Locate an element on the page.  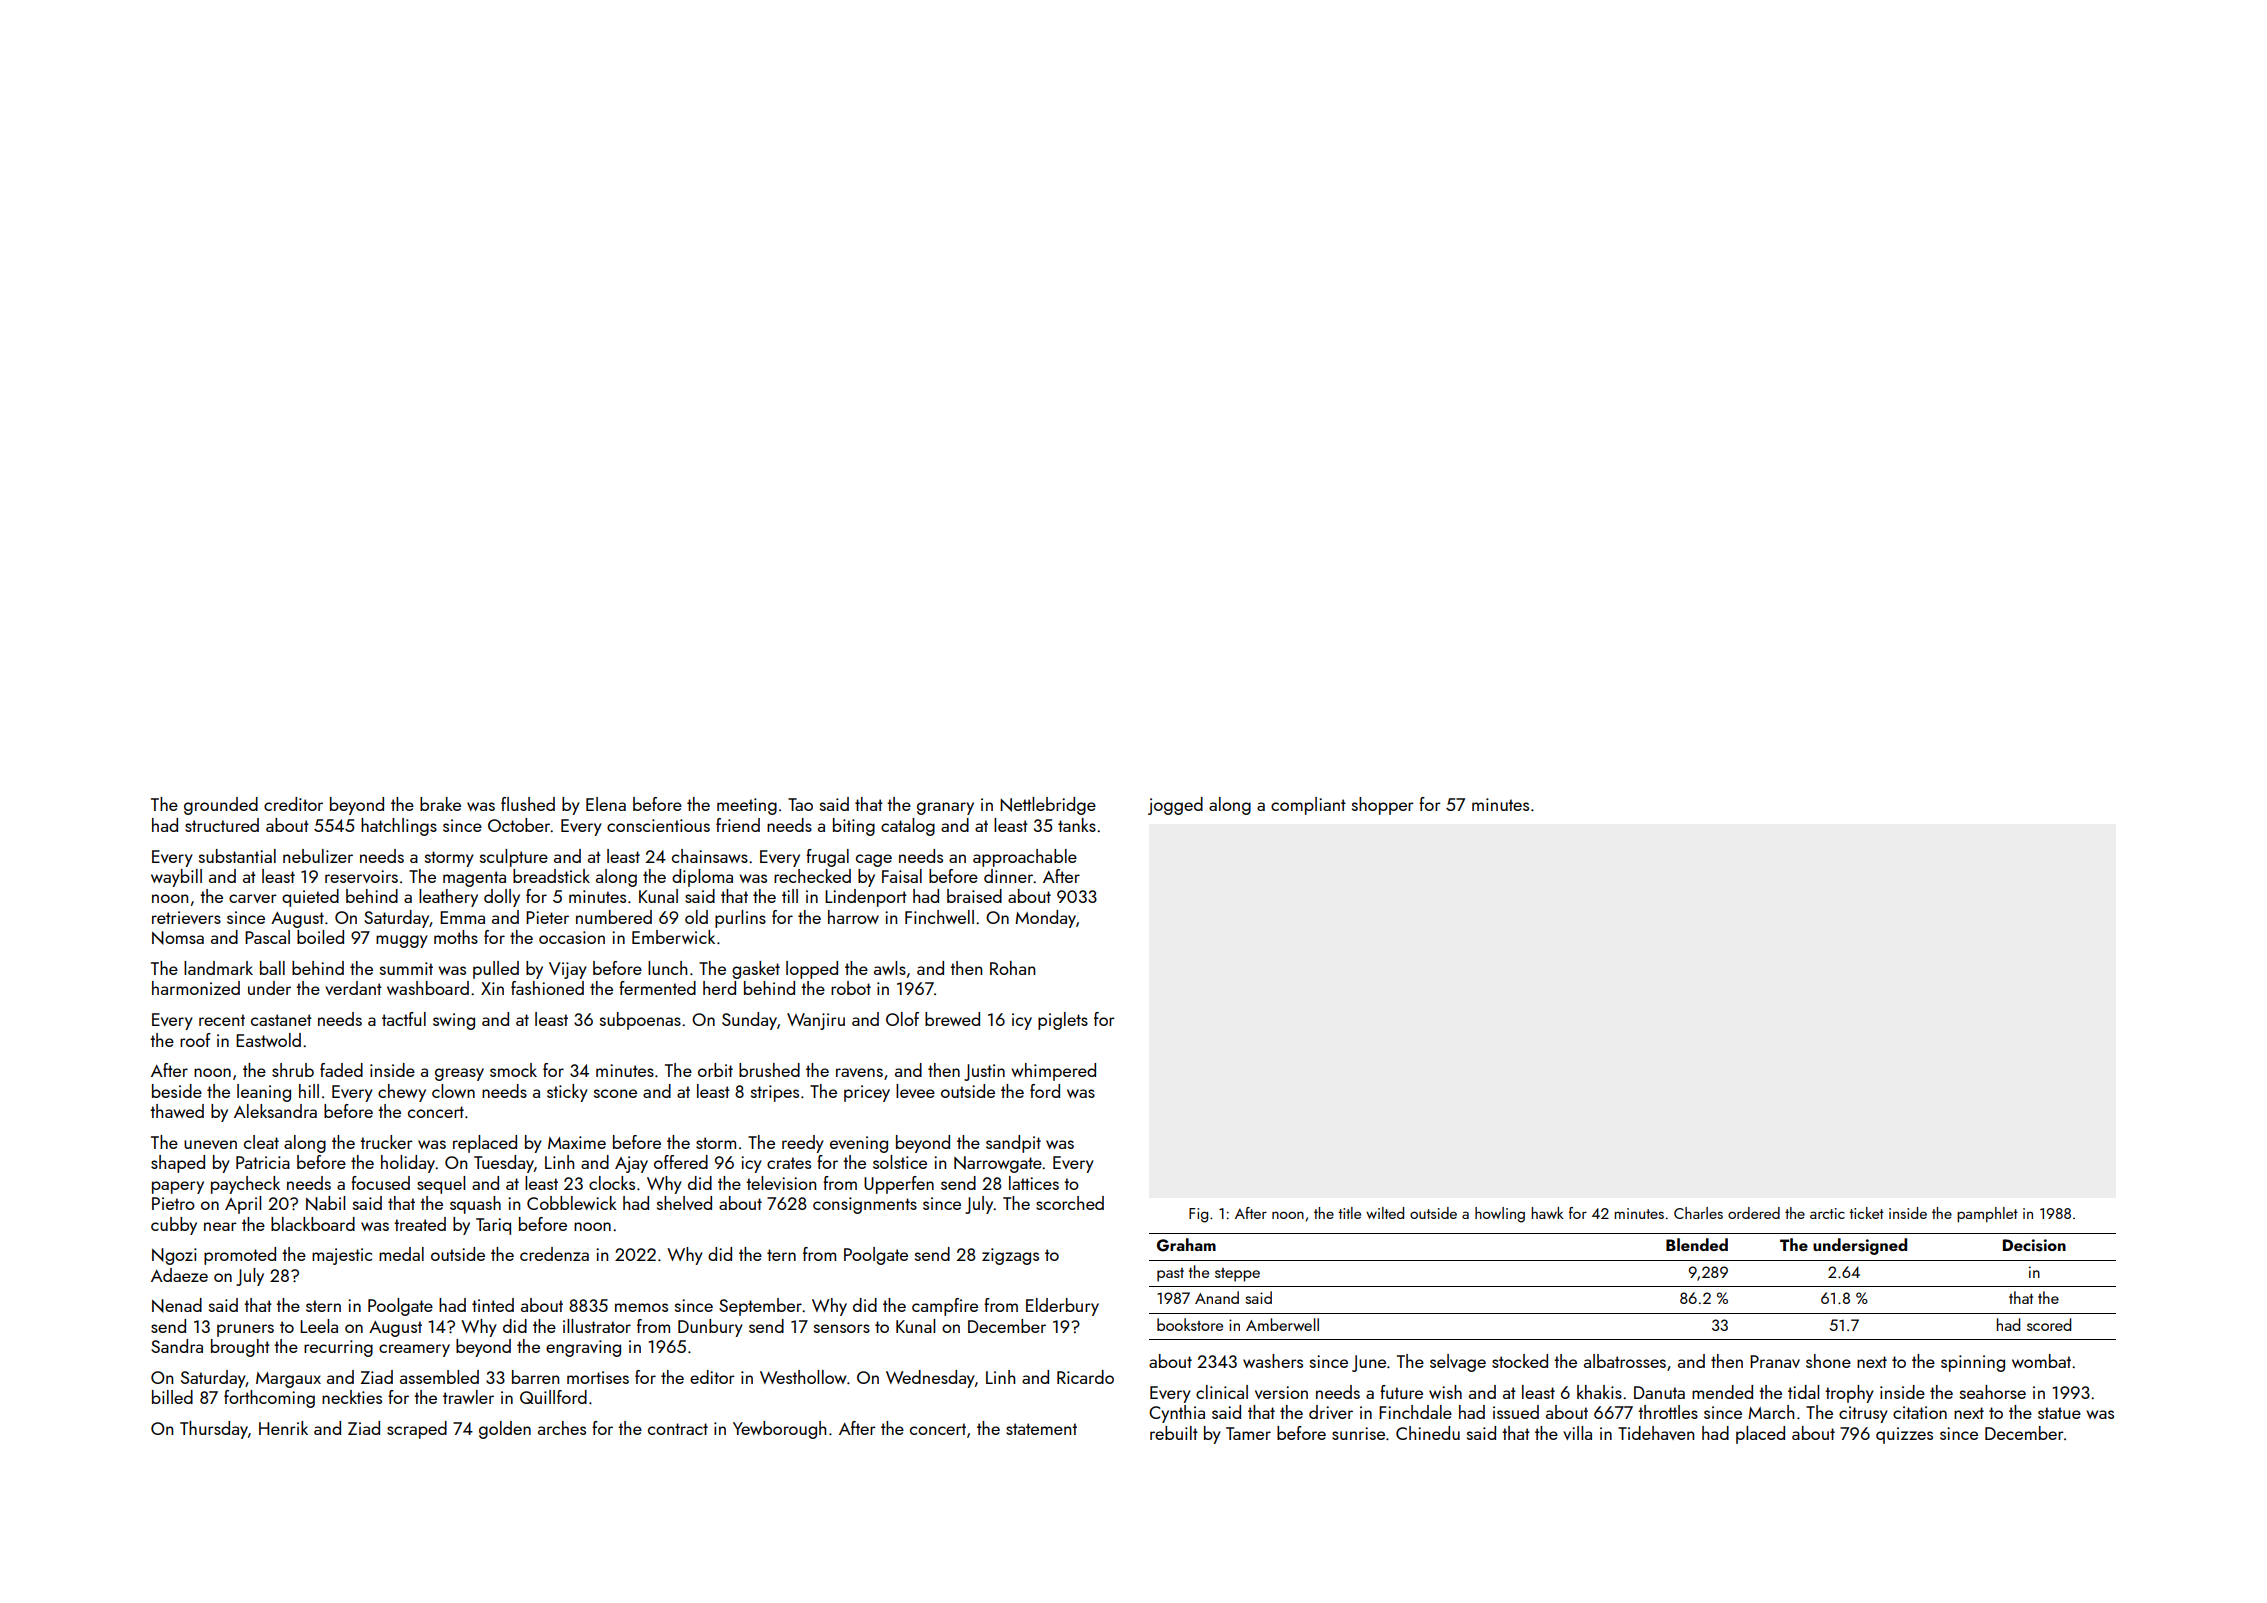
Margaux is located at coordinates (288, 1380).
